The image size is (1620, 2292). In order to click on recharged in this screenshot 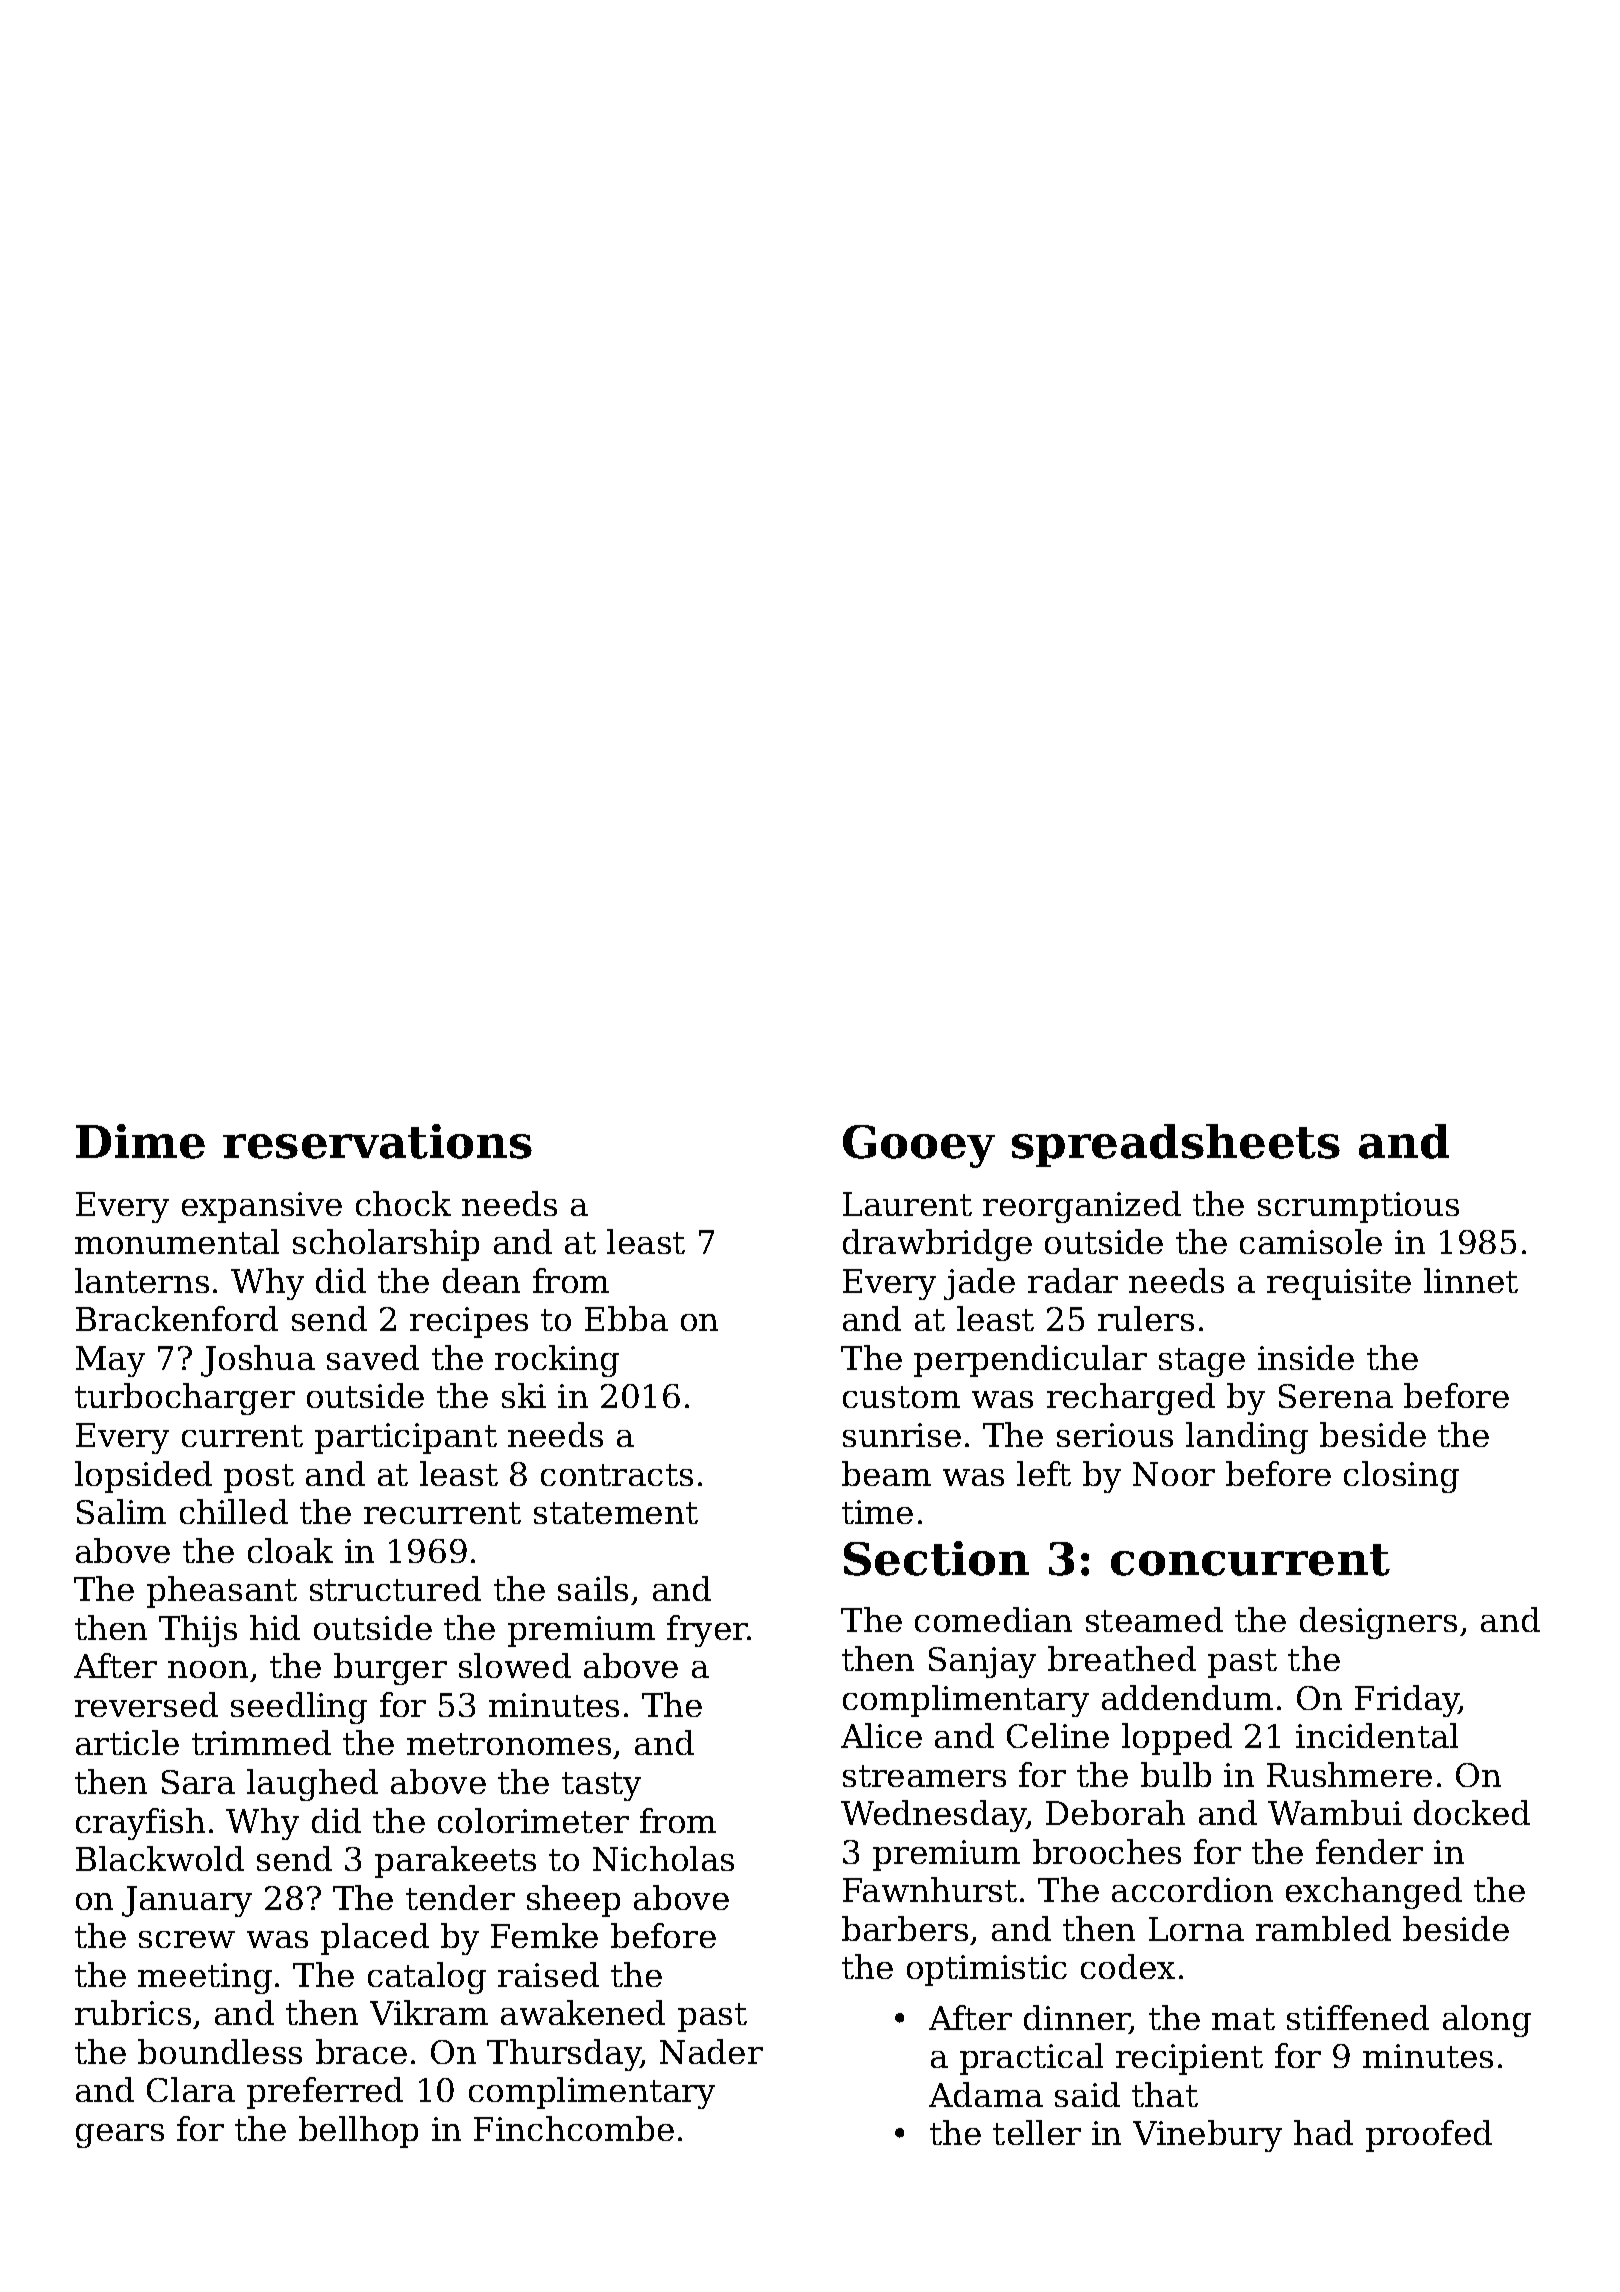, I will do `click(1131, 1399)`.
